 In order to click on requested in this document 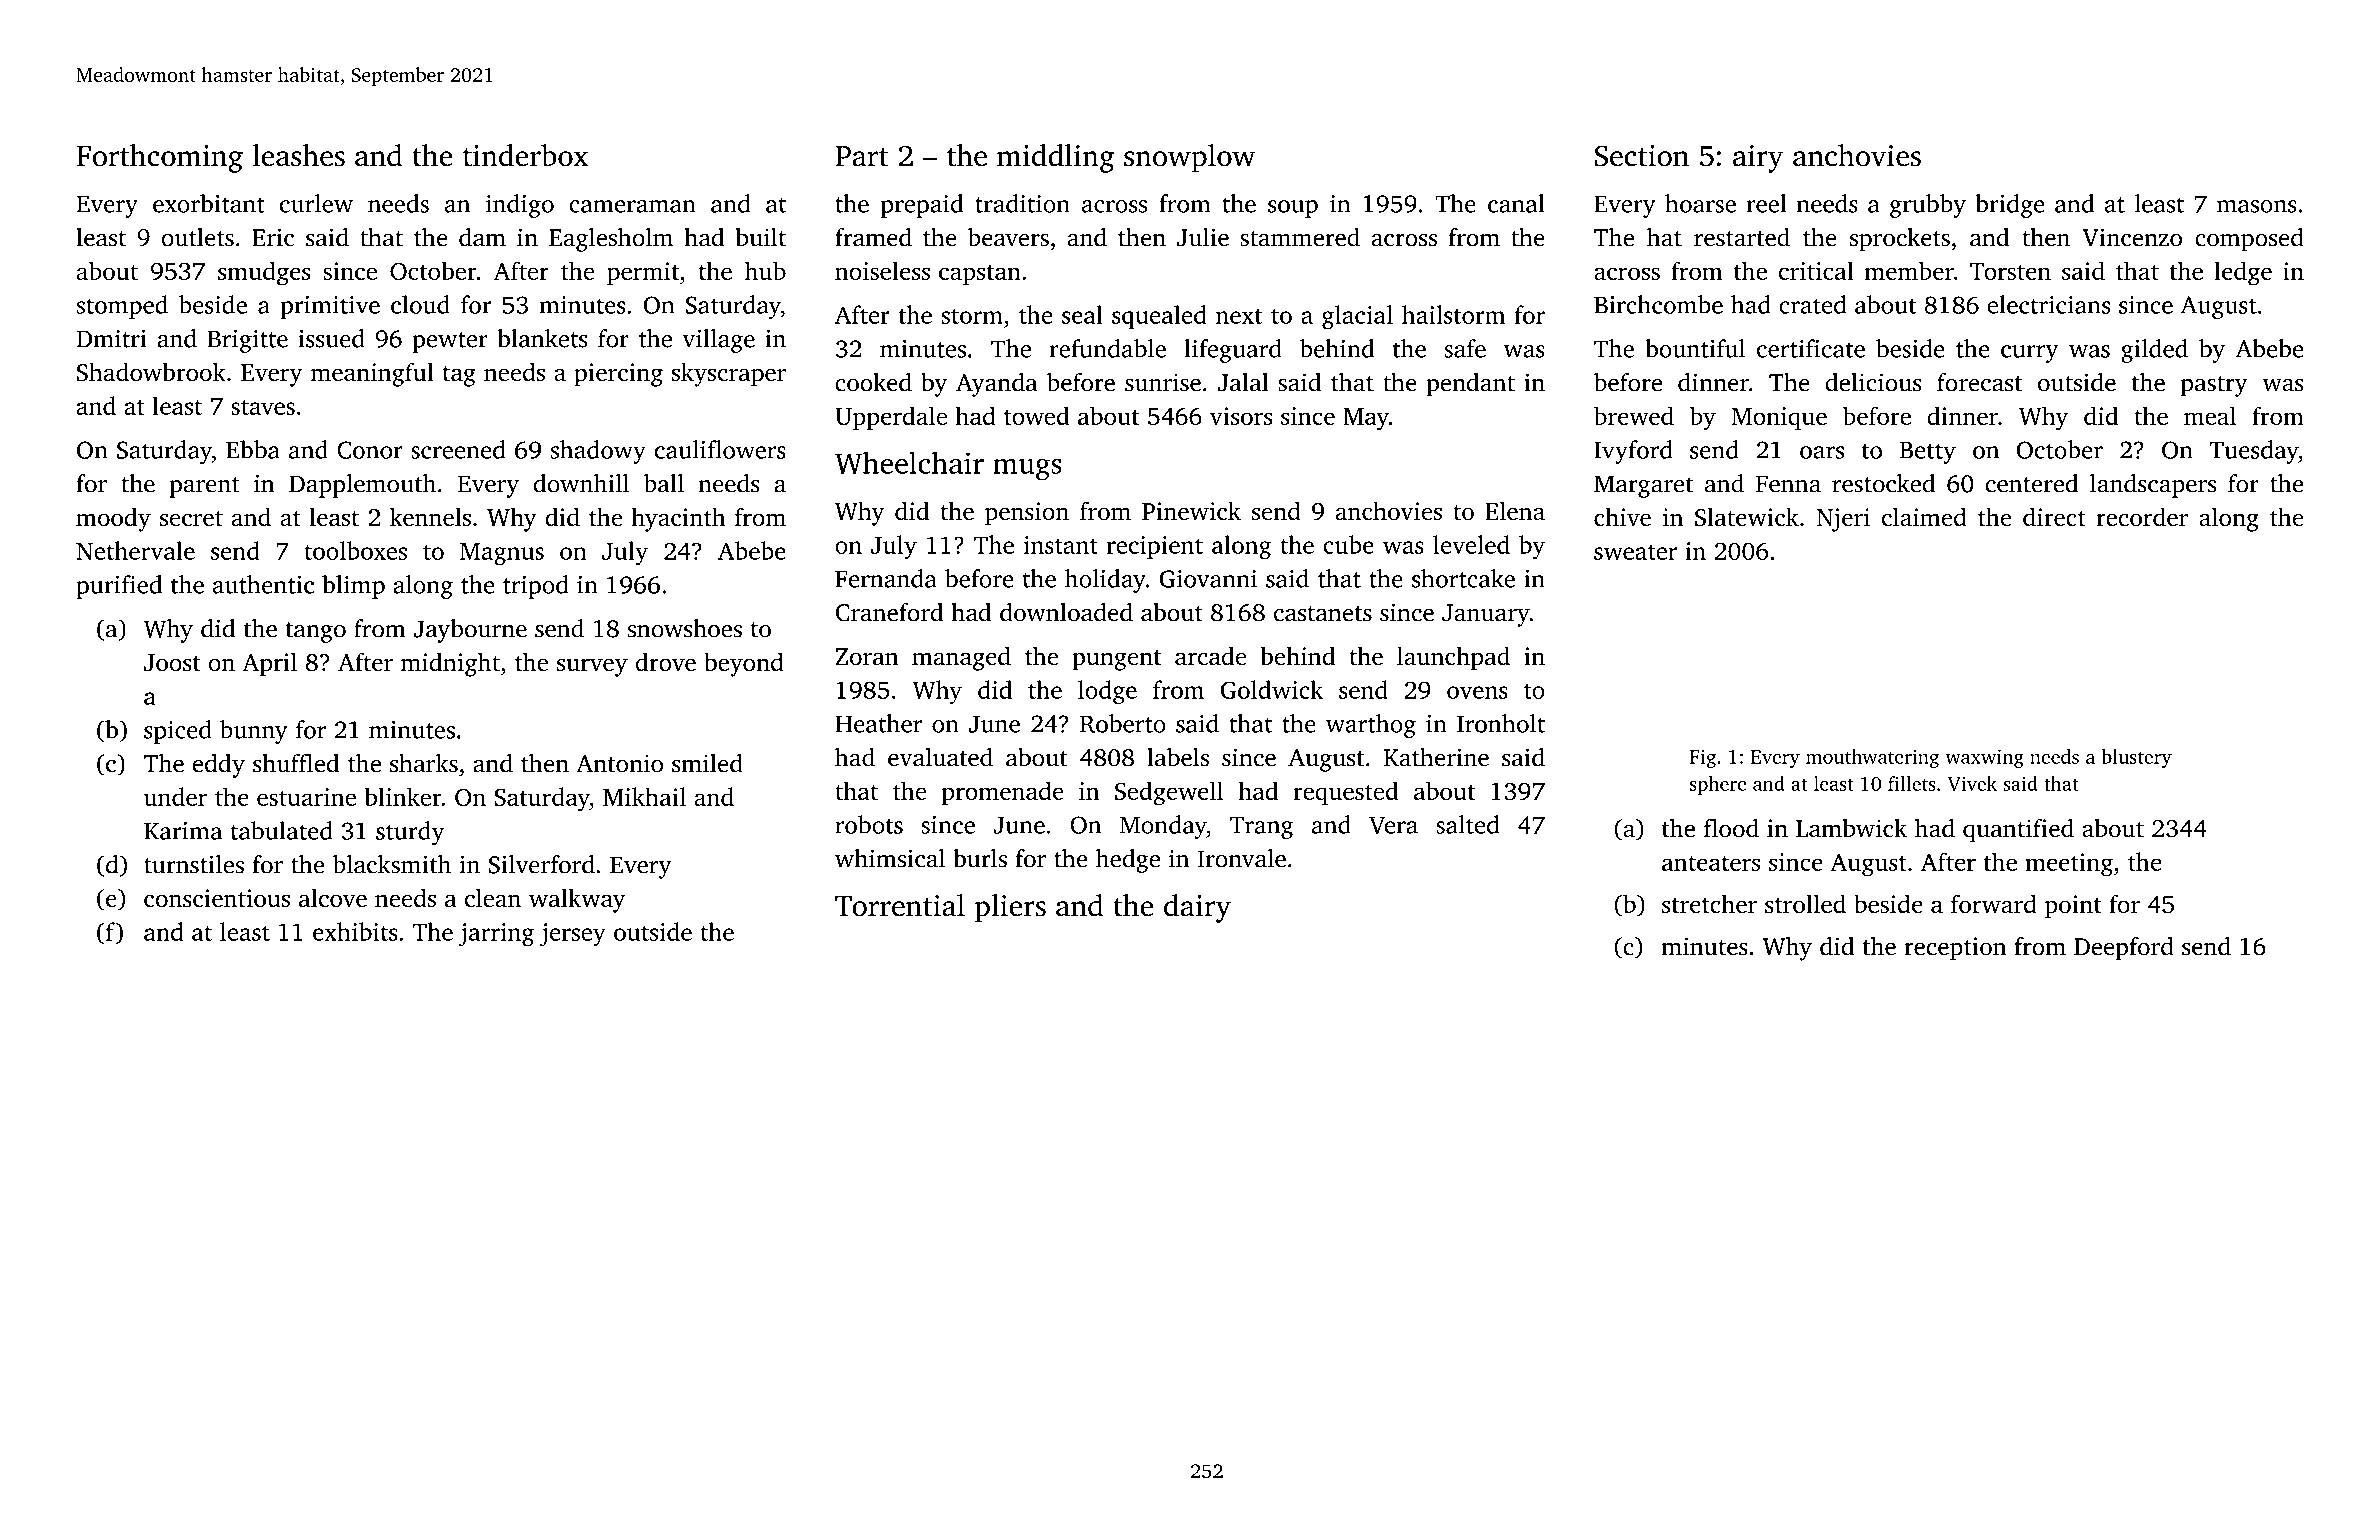, I will do `click(1346, 793)`.
